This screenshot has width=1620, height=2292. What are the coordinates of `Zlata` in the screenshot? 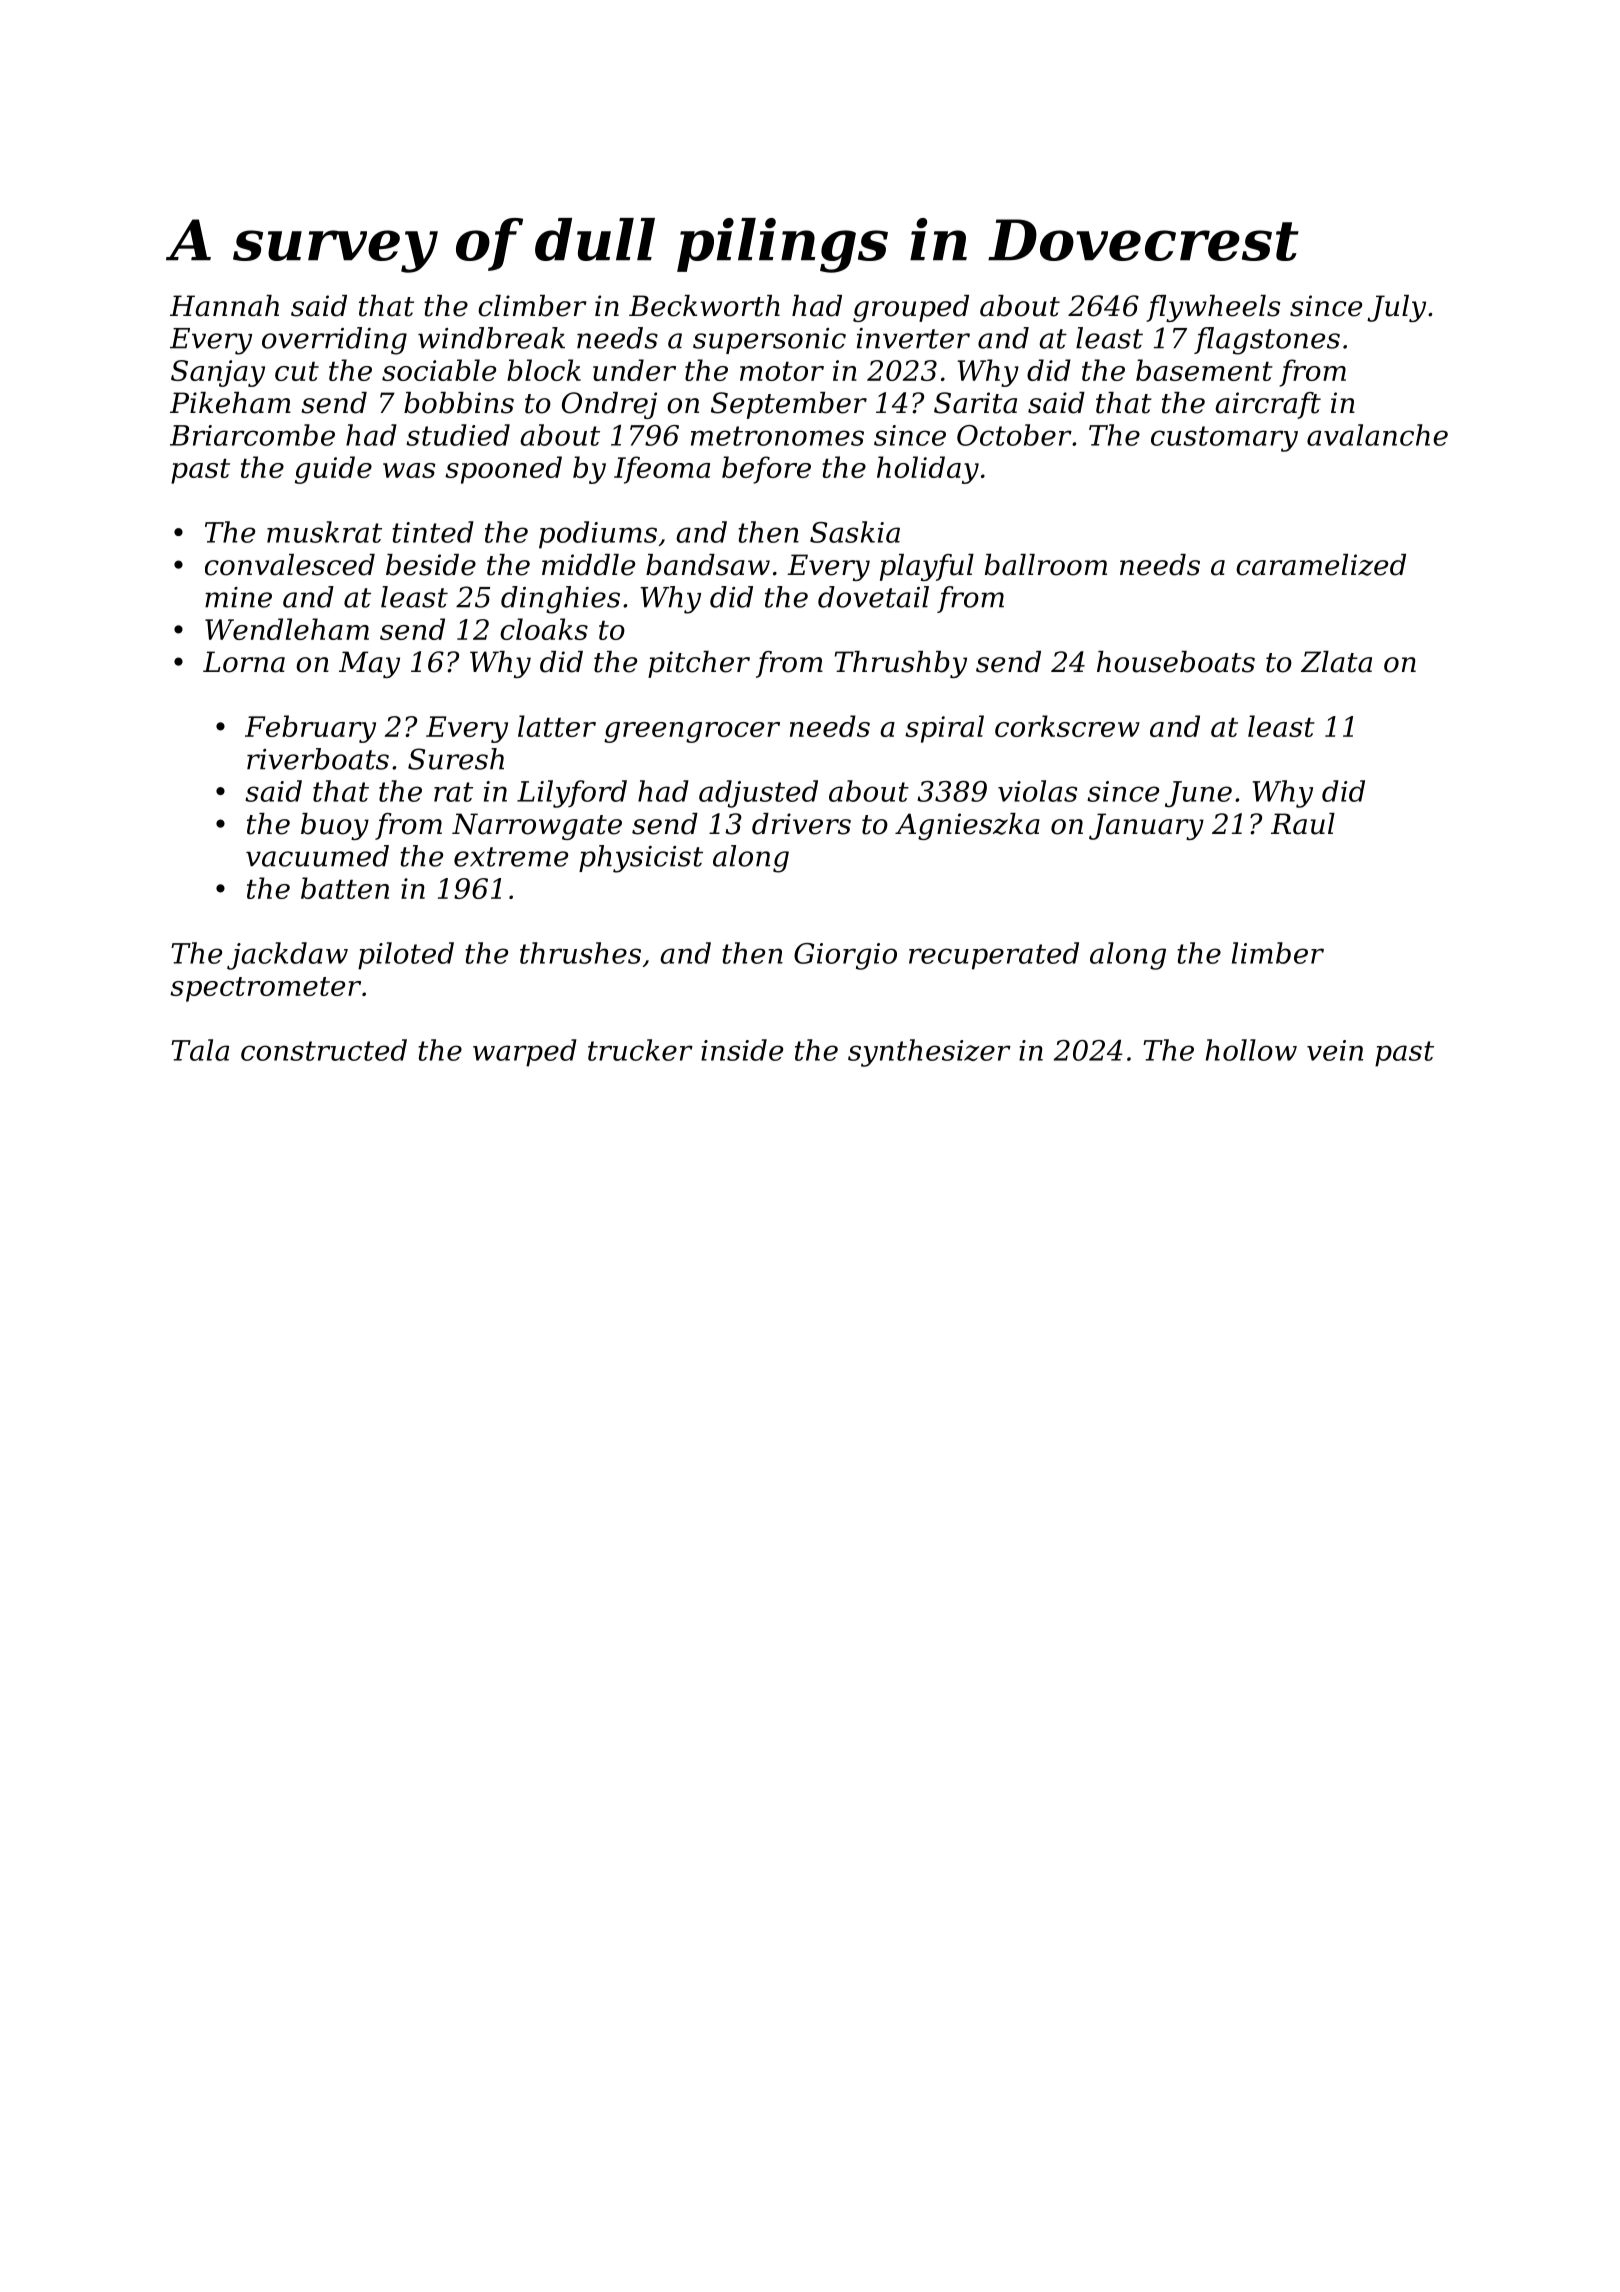 It's located at (1336, 662).
